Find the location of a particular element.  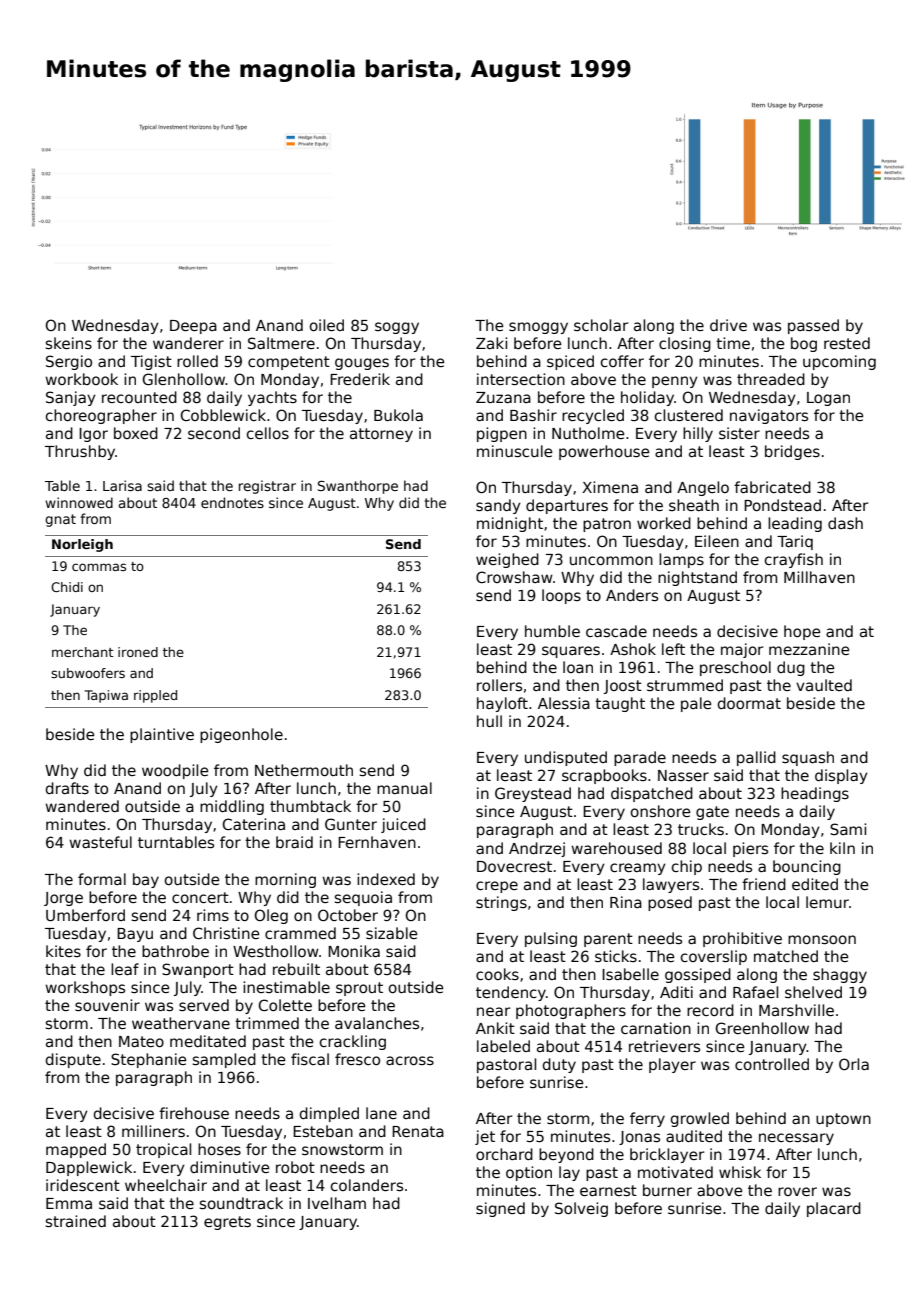

Swanthorpe is located at coordinates (358, 487).
